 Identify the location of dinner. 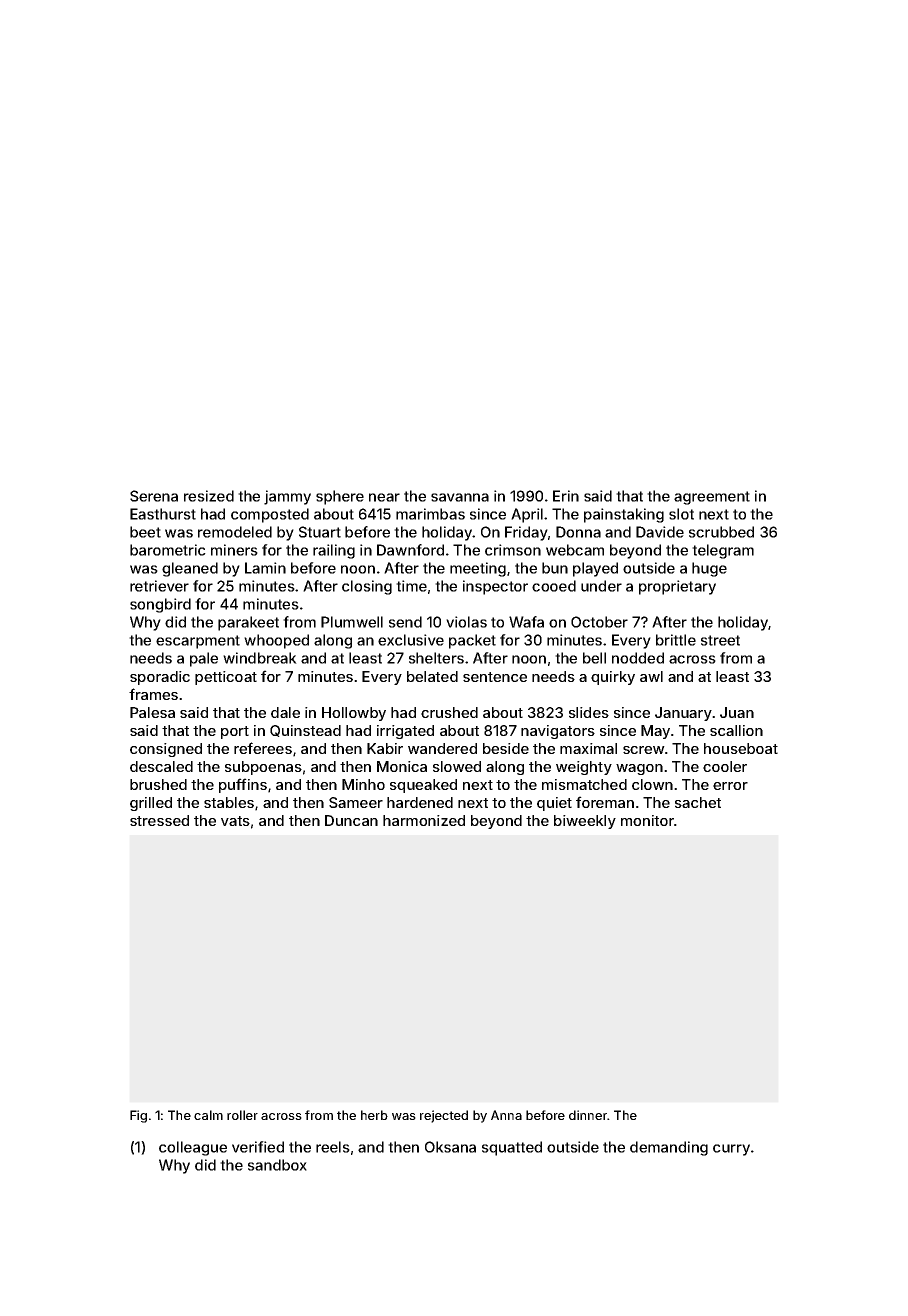
(588, 1115).
